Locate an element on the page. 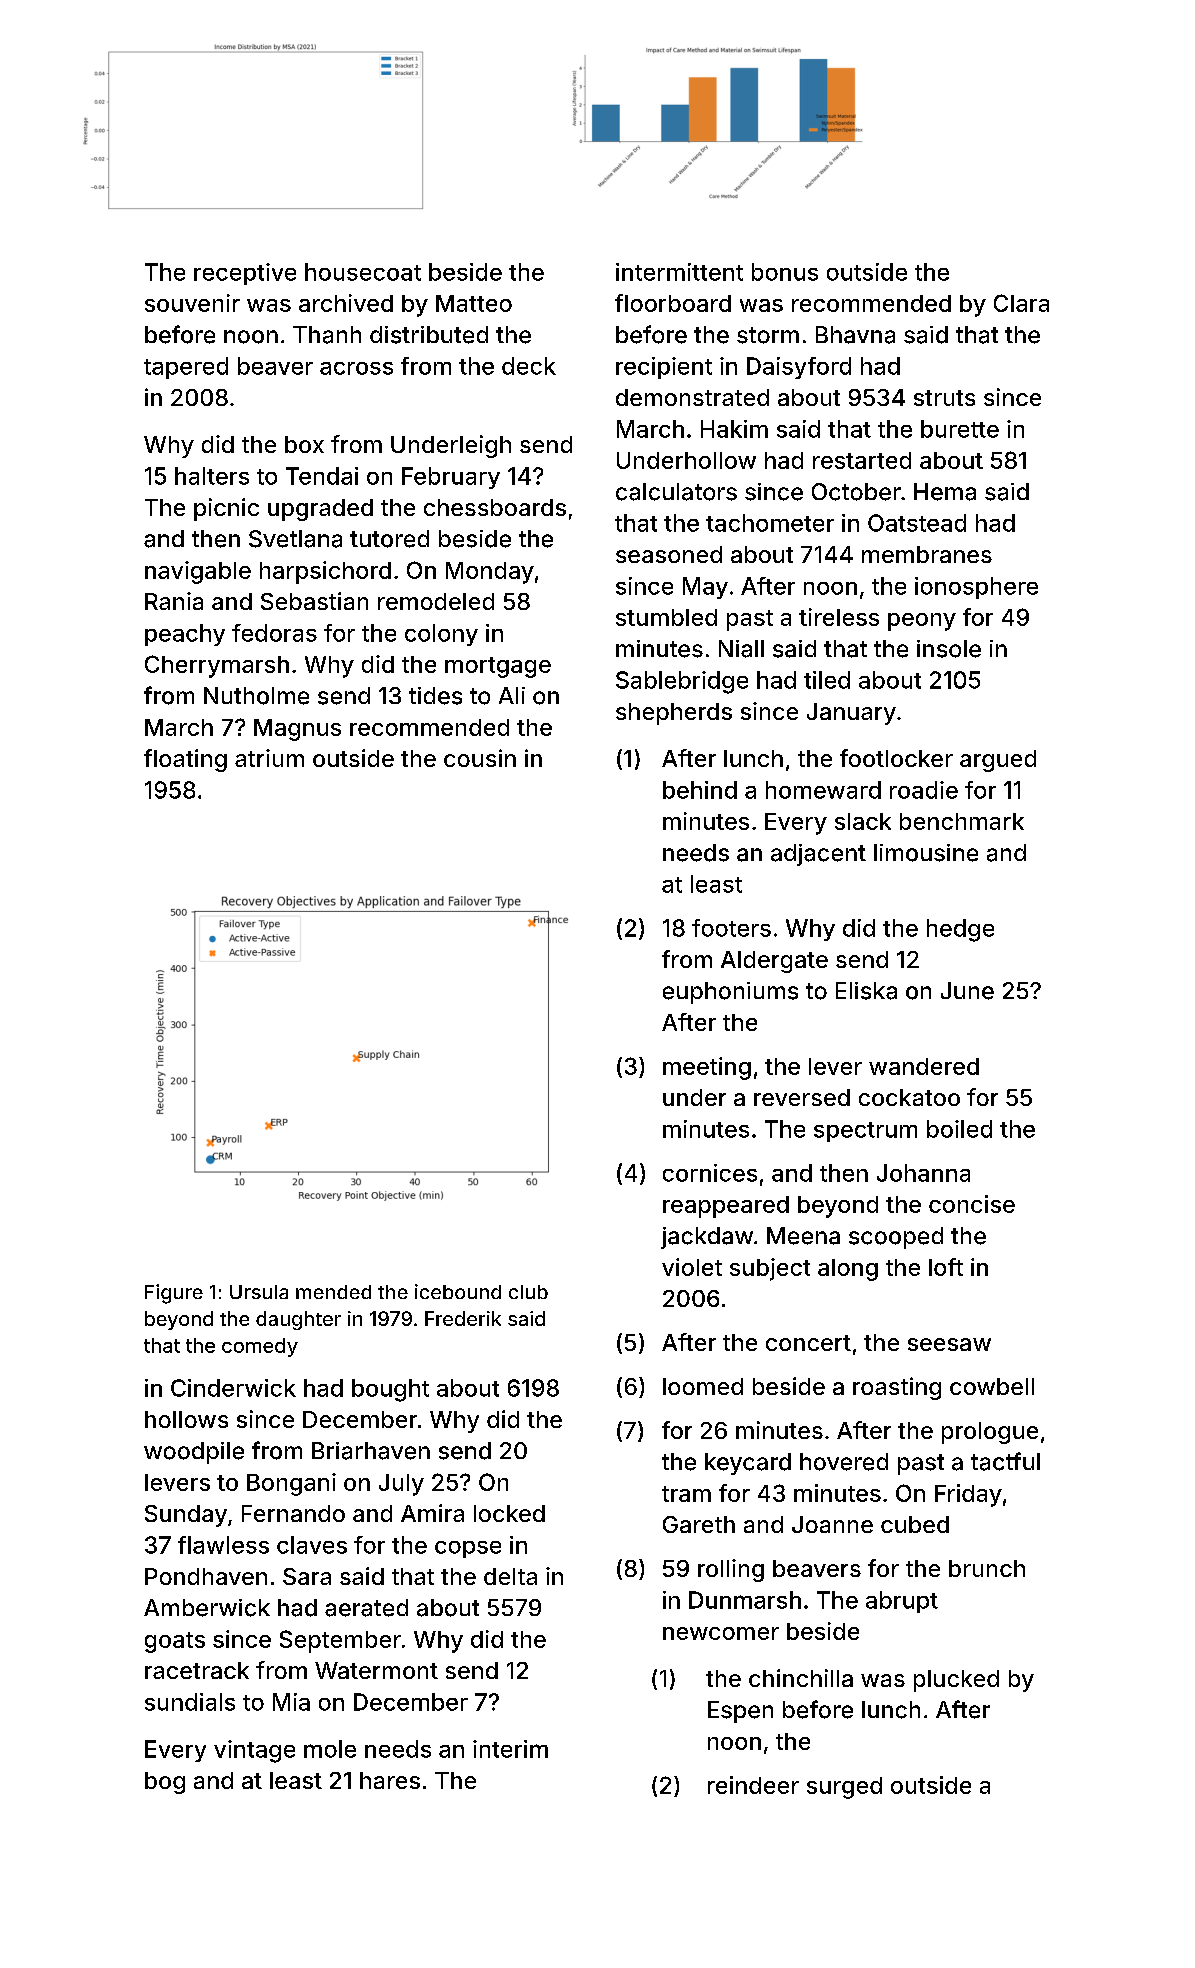 The width and height of the page is (1195, 1968). Clara is located at coordinates (1021, 303).
